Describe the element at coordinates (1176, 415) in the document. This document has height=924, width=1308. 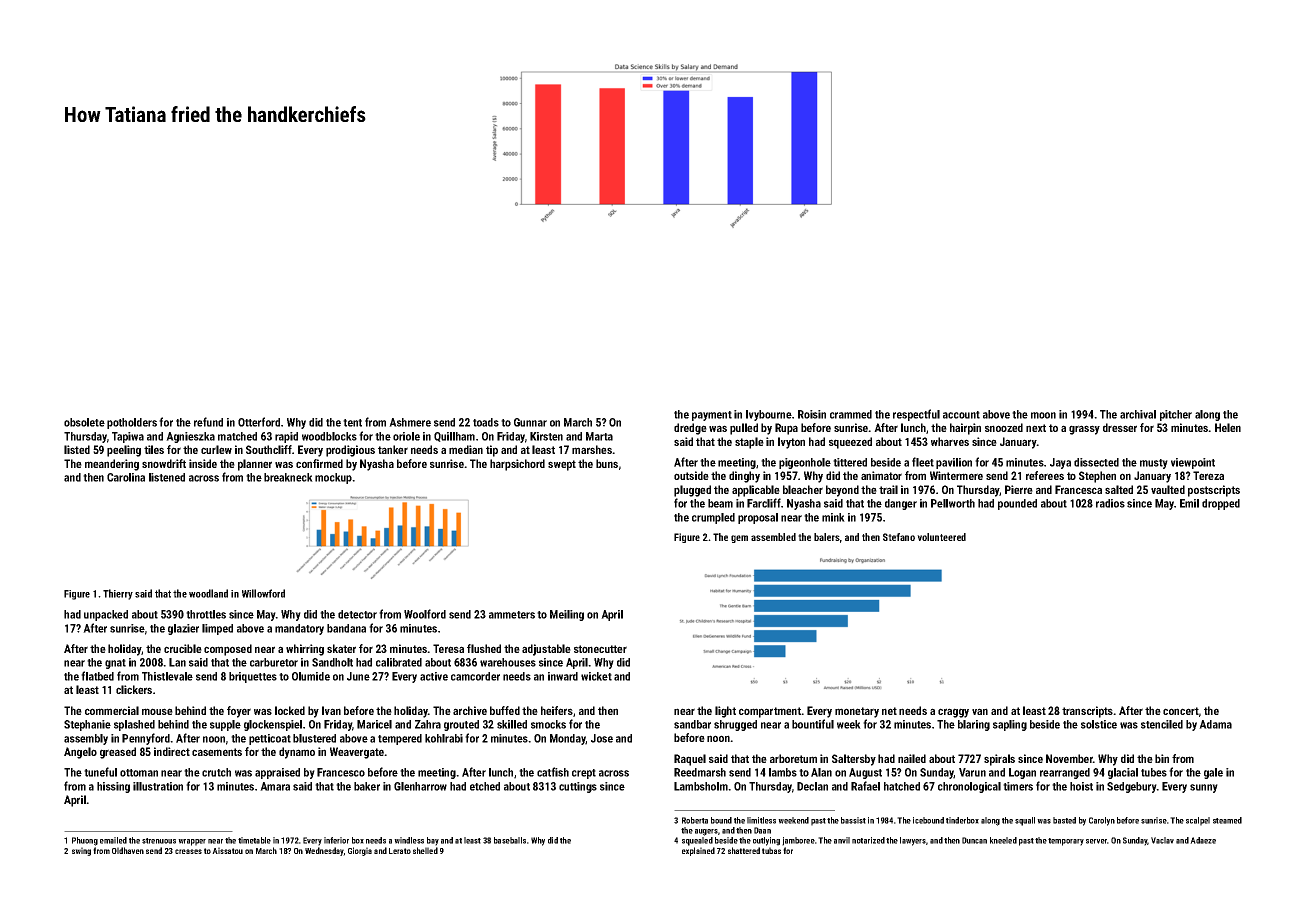
I see `pitcher` at that location.
